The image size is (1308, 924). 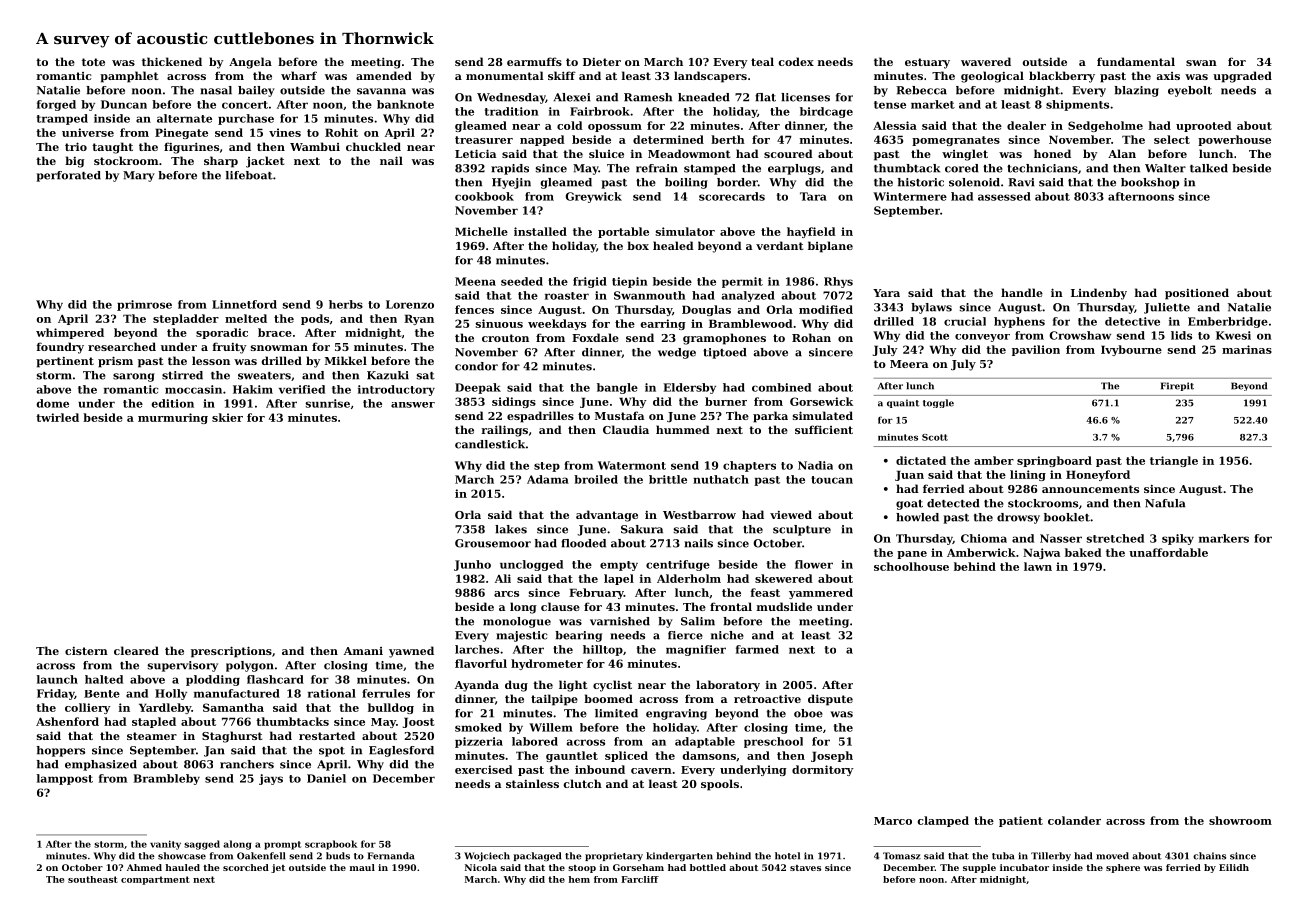 I want to click on hotel, so click(x=787, y=856).
